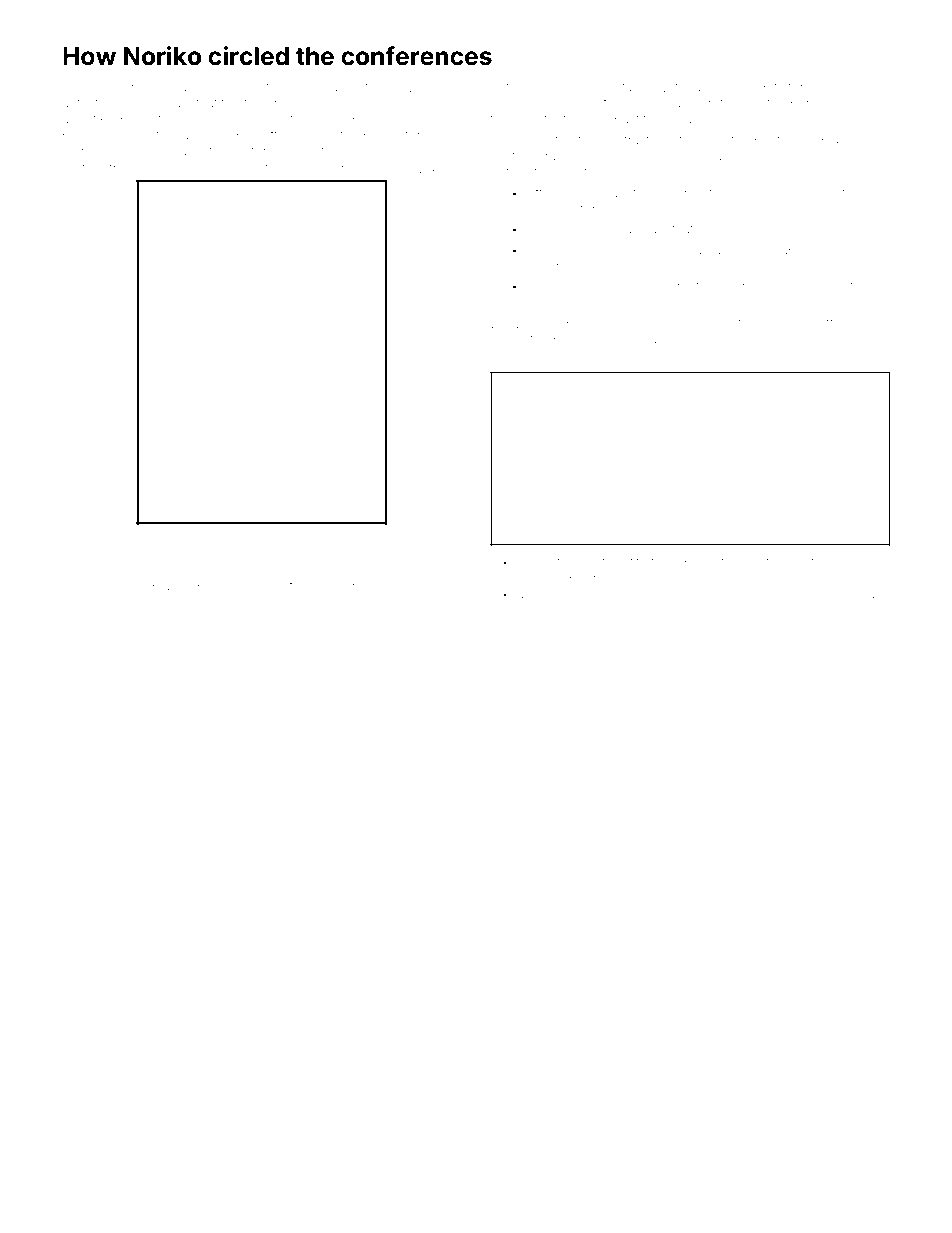 The width and height of the screenshot is (952, 1233). Describe the element at coordinates (155, 550) in the screenshot. I see `danced` at that location.
